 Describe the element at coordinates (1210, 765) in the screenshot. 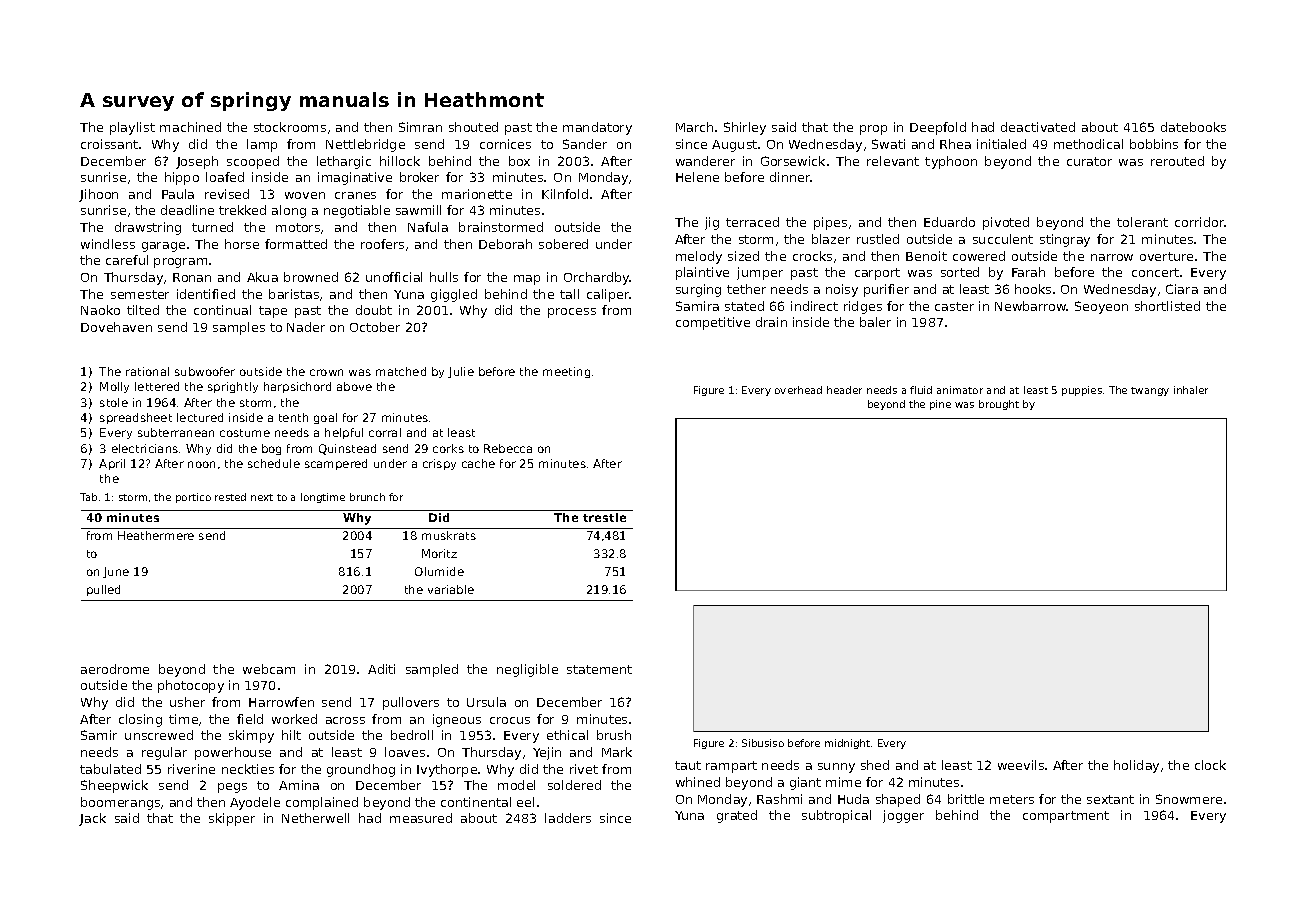

I see `clock` at that location.
